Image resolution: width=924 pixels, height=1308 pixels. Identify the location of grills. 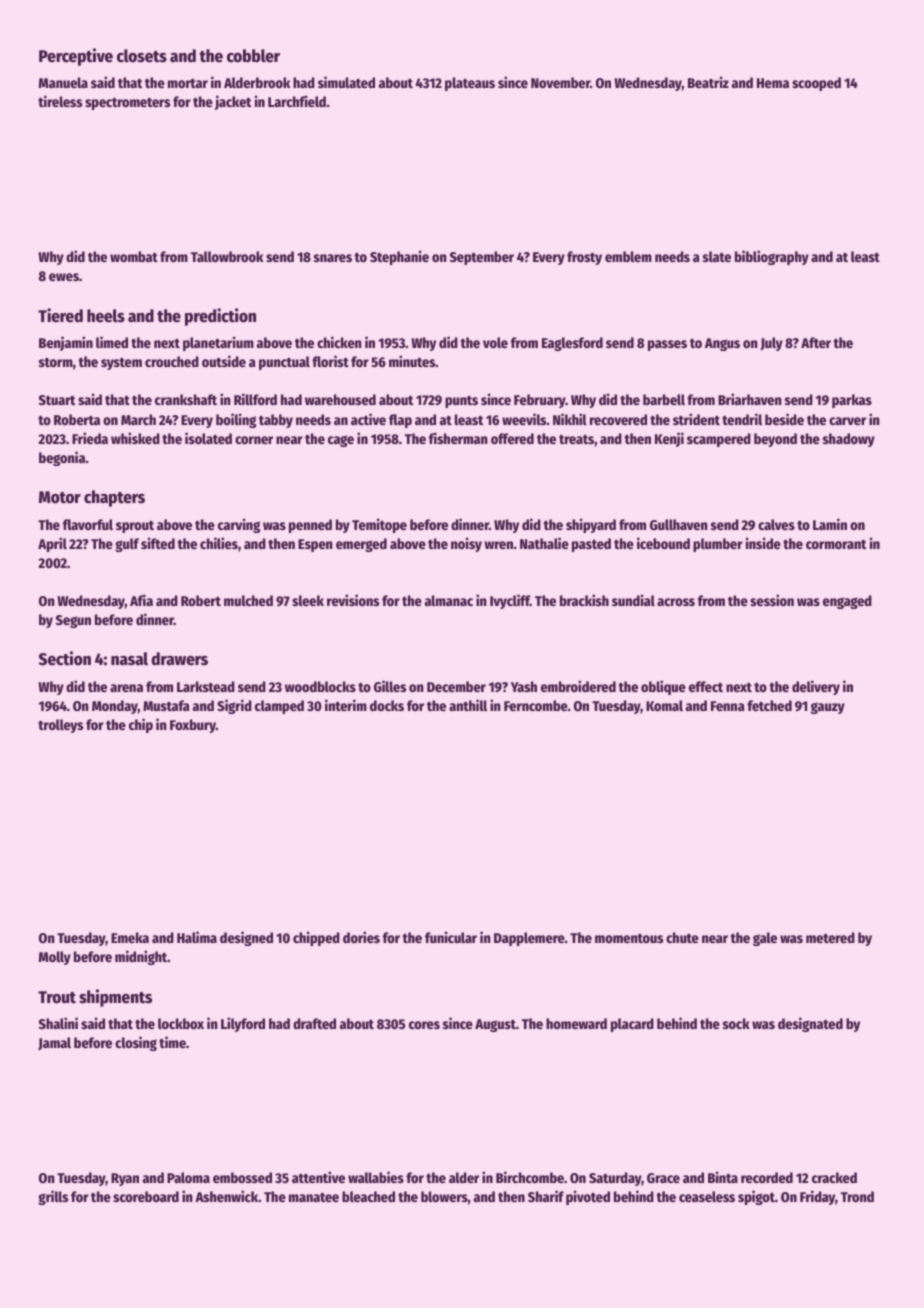
(53, 1197).
